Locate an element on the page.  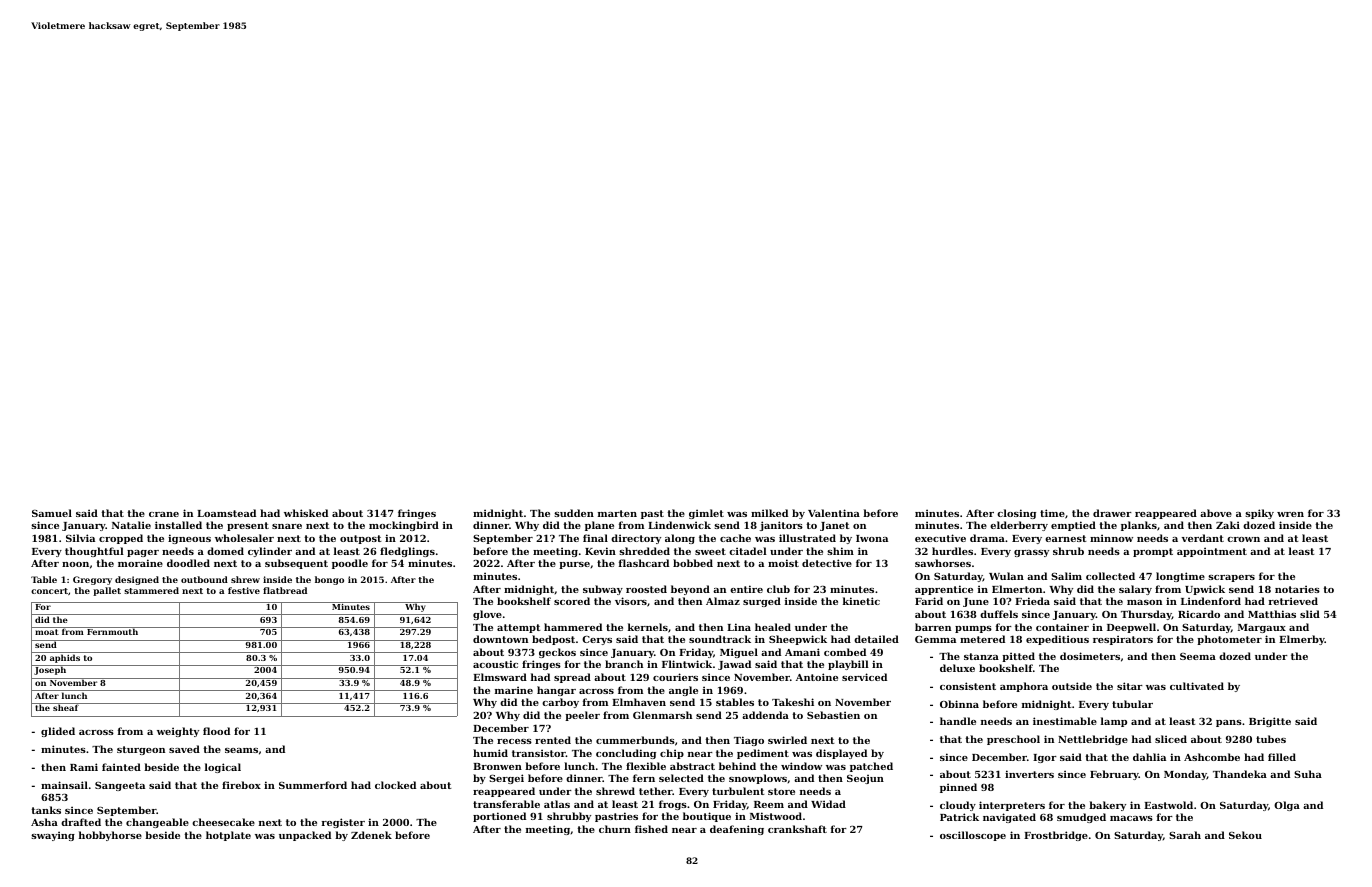
Suha is located at coordinates (1308, 774).
